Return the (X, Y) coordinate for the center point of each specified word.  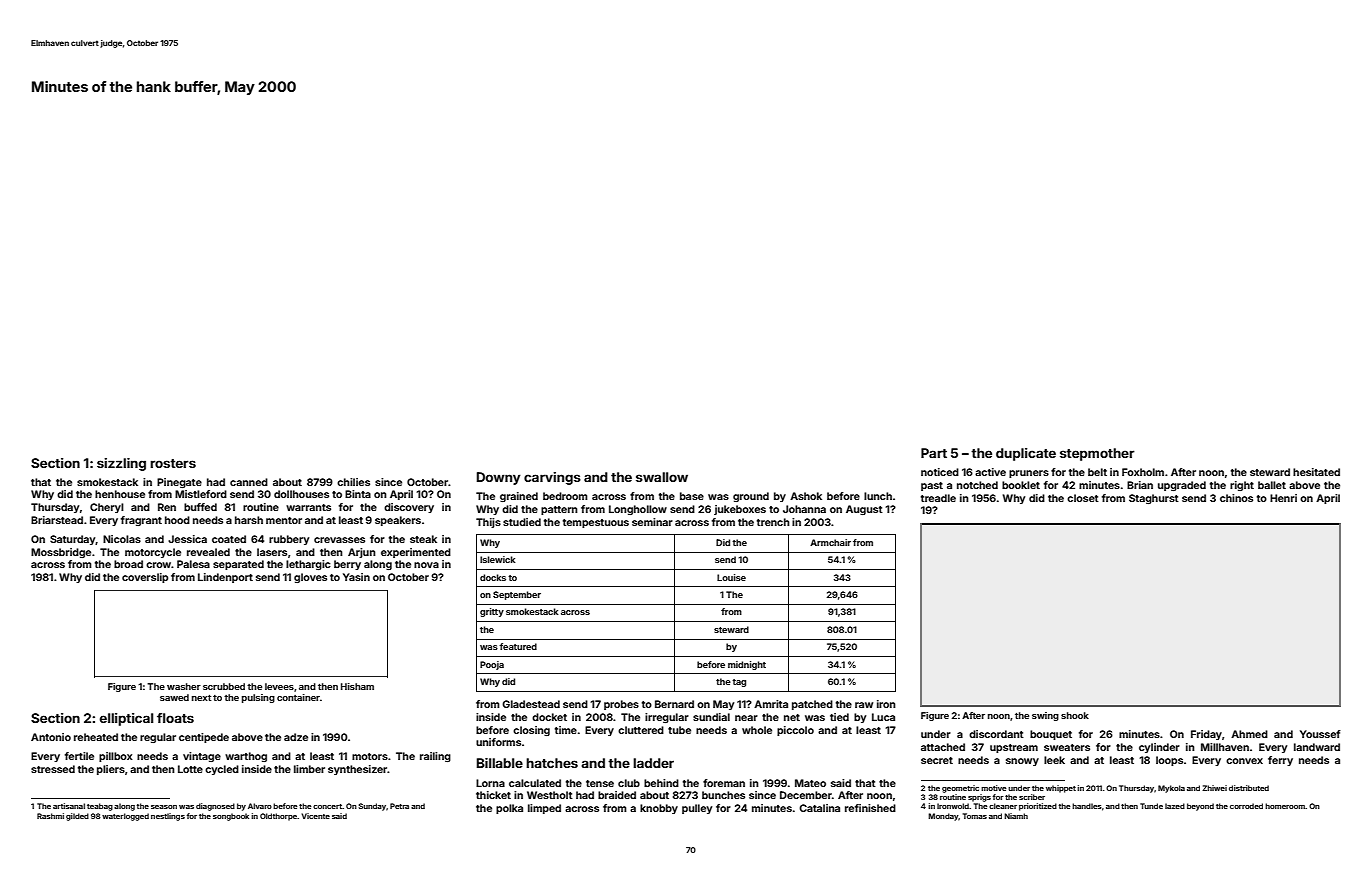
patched (812, 705)
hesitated (1316, 472)
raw (864, 705)
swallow (662, 477)
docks (493, 577)
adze (296, 737)
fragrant (141, 521)
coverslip (145, 578)
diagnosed (215, 807)
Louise (731, 577)
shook (1075, 715)
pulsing (258, 698)
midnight (747, 665)
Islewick (497, 559)
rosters (173, 463)
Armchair (830, 542)
